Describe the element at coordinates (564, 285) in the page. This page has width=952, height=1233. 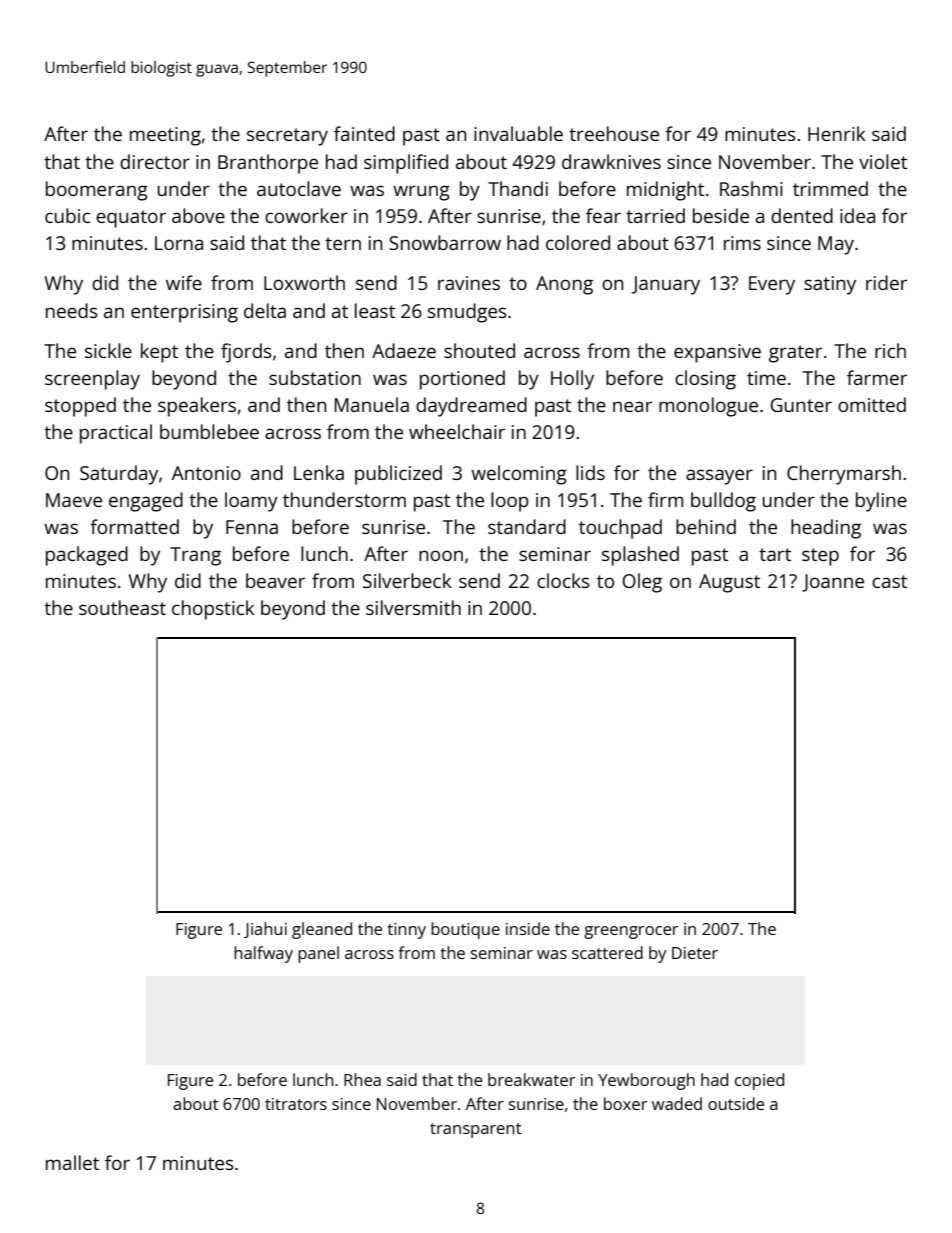
I see `Anong` at that location.
